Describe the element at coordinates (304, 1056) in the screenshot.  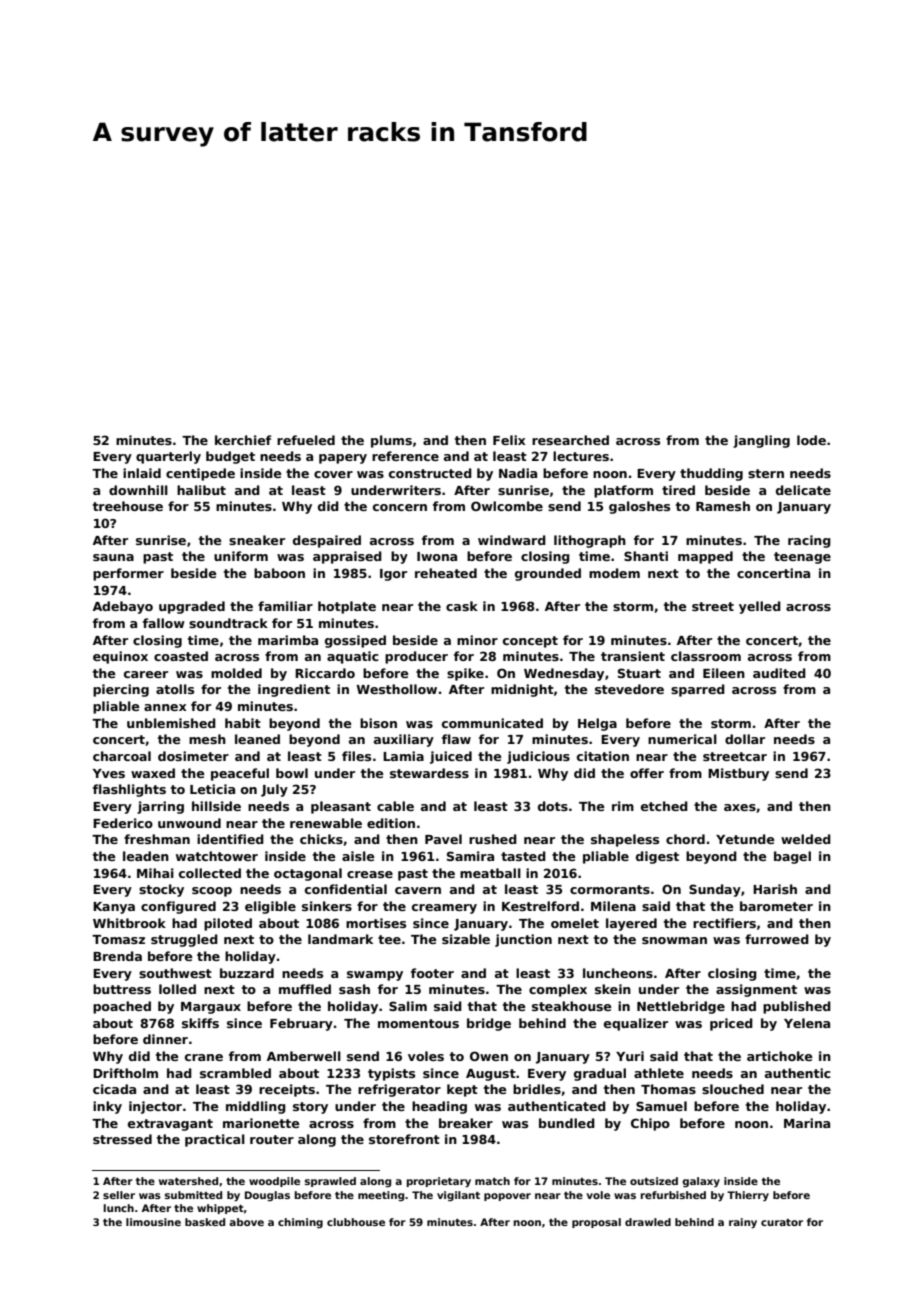
I see `Amberwell` at that location.
